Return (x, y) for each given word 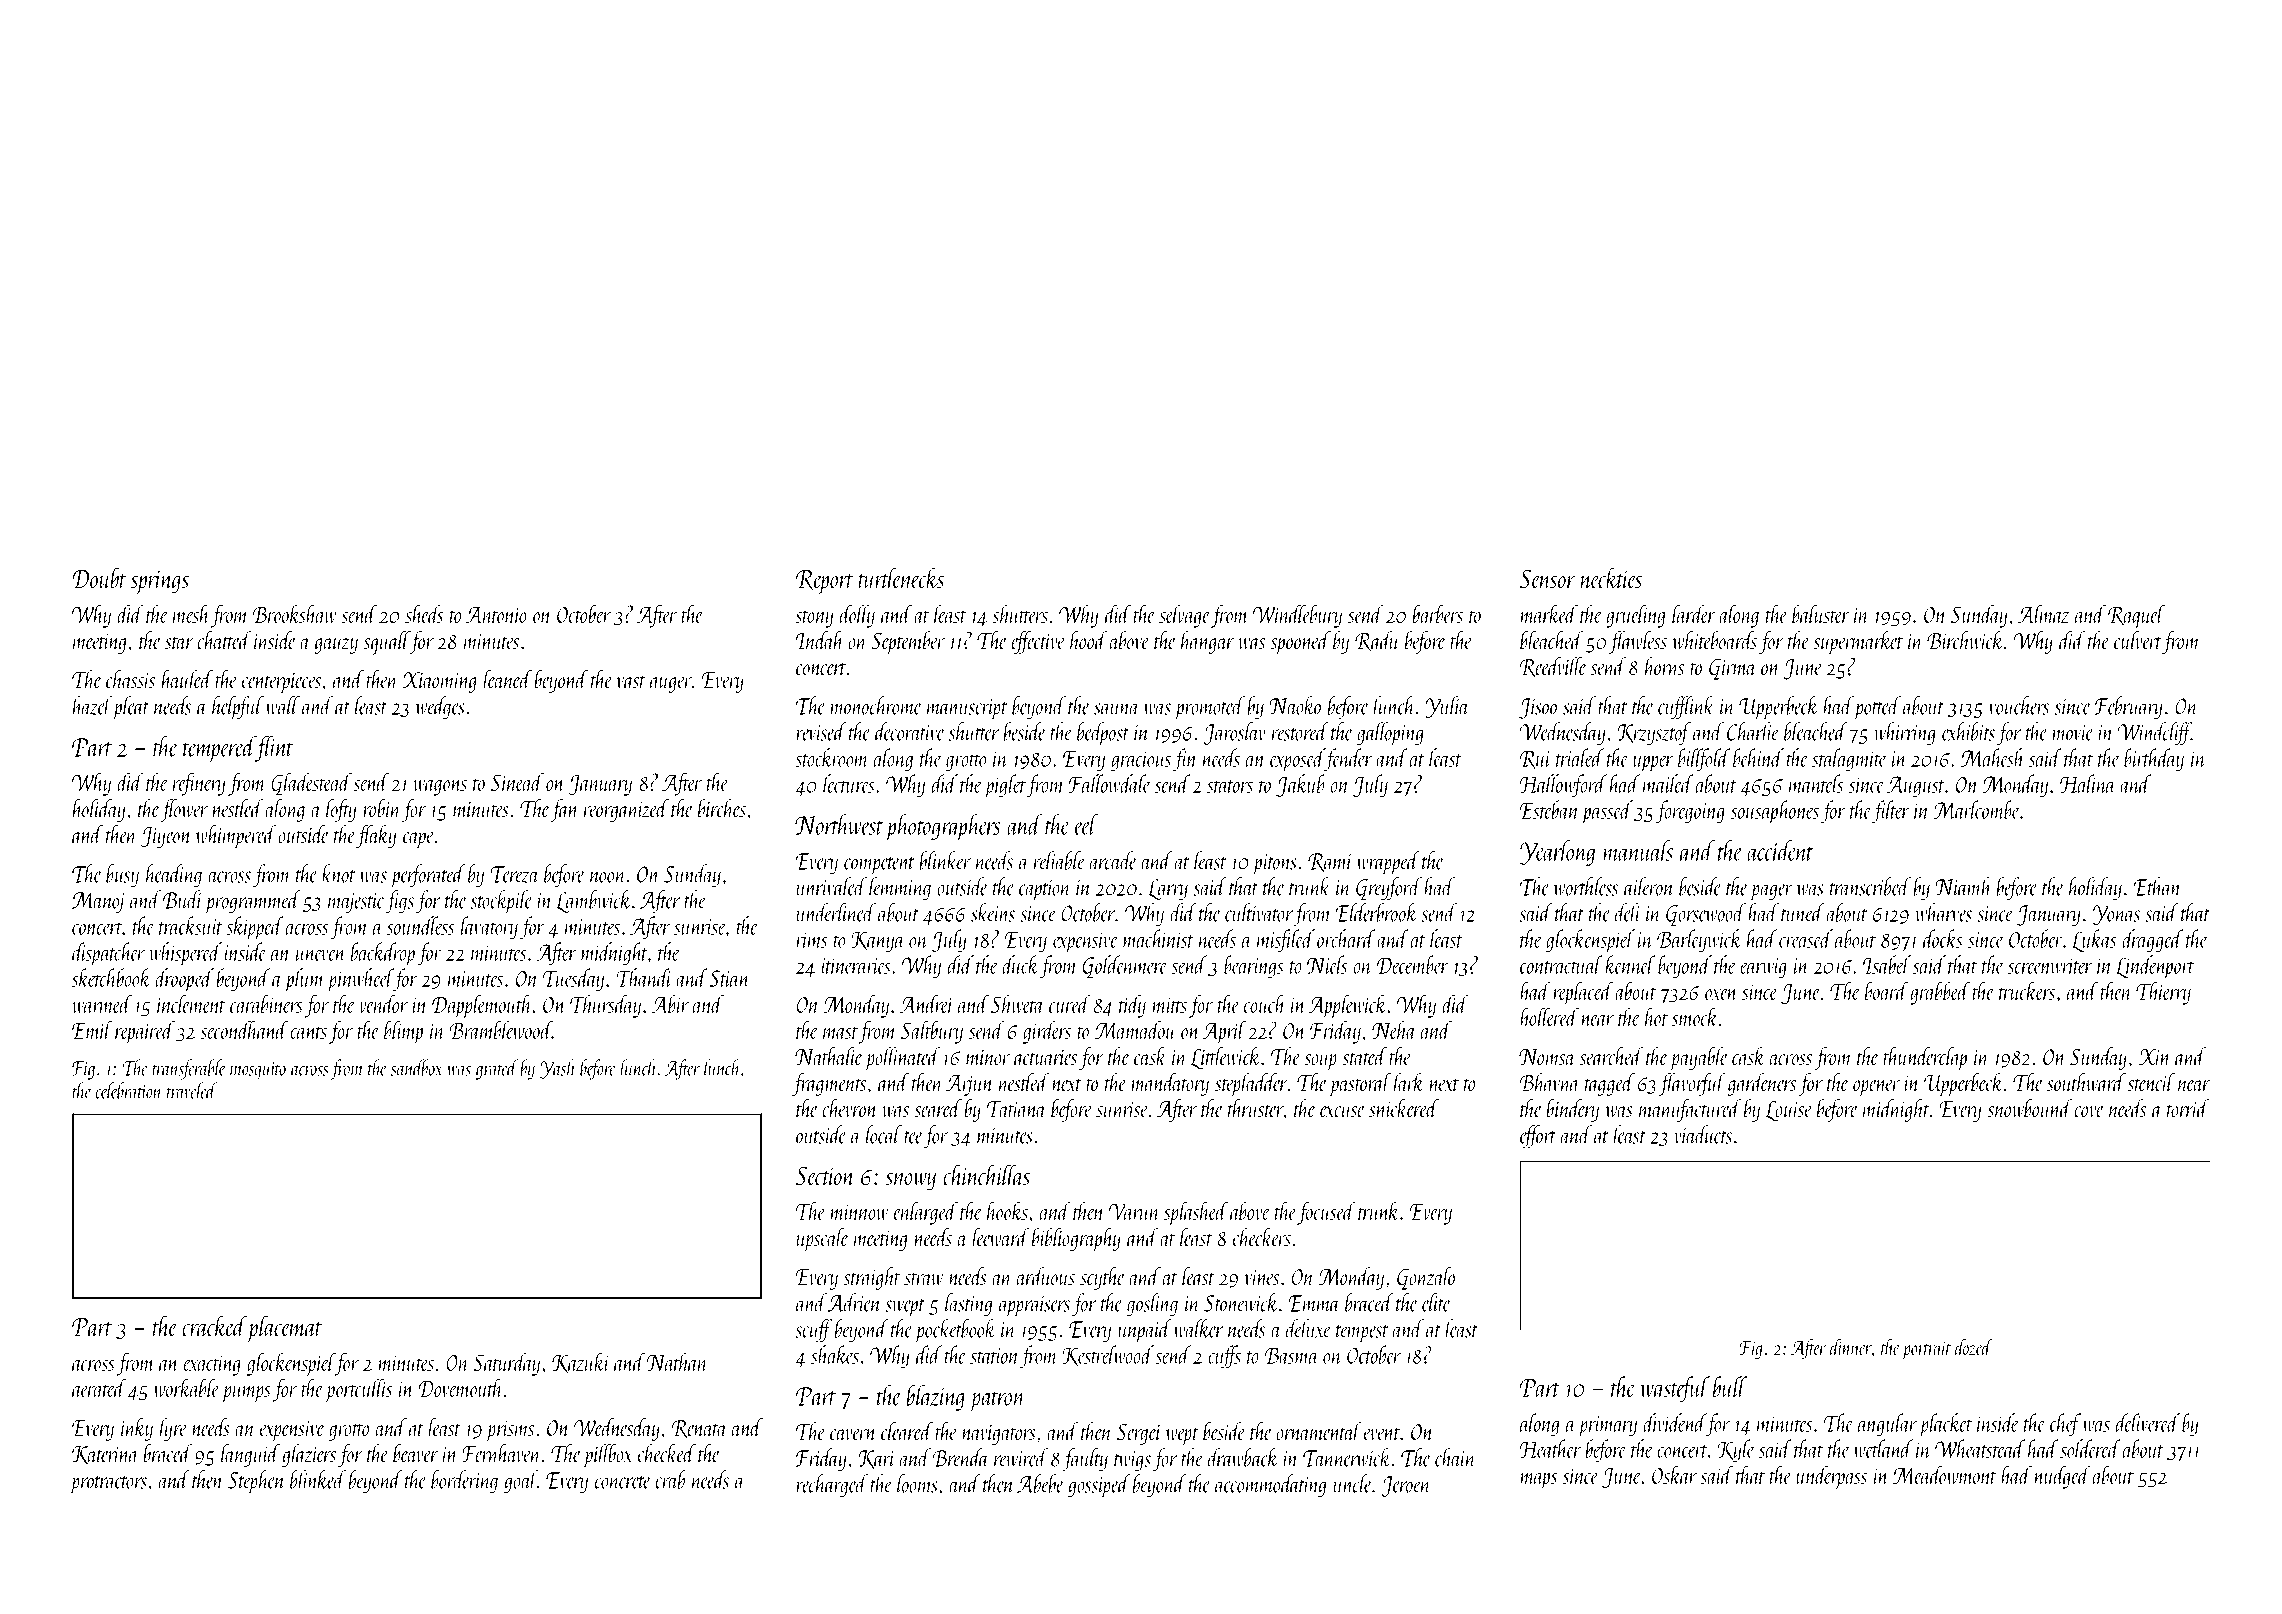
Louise (1789, 1111)
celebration (129, 1090)
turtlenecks (901, 578)
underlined (836, 912)
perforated (428, 876)
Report (825, 582)
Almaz (2043, 613)
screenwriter (2050, 966)
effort (1538, 1136)
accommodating (1270, 1485)
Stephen (256, 1482)
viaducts (1703, 1134)
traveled (192, 1090)
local (884, 1134)
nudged (2062, 1477)
